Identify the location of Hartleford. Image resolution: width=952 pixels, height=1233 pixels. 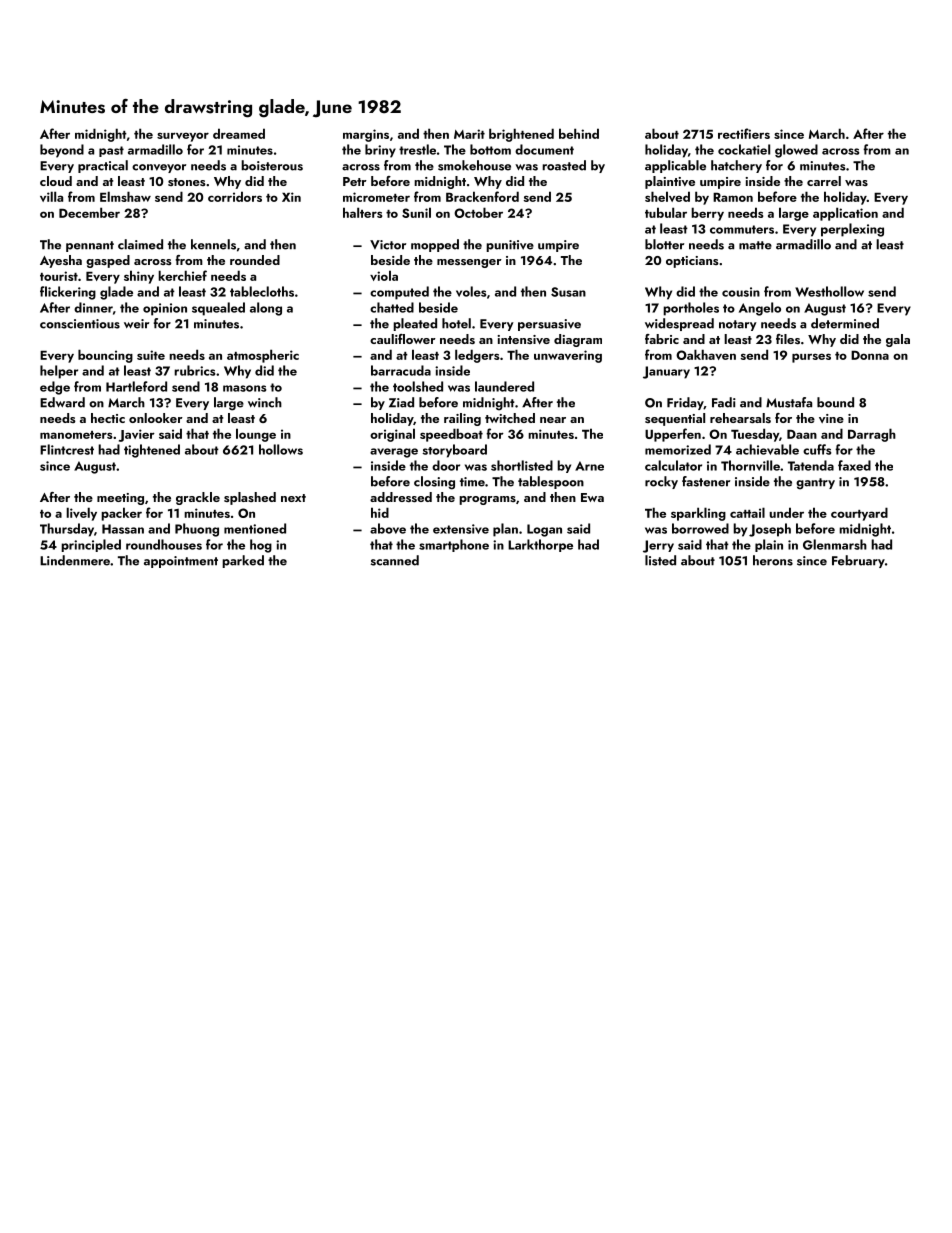
(136, 386).
